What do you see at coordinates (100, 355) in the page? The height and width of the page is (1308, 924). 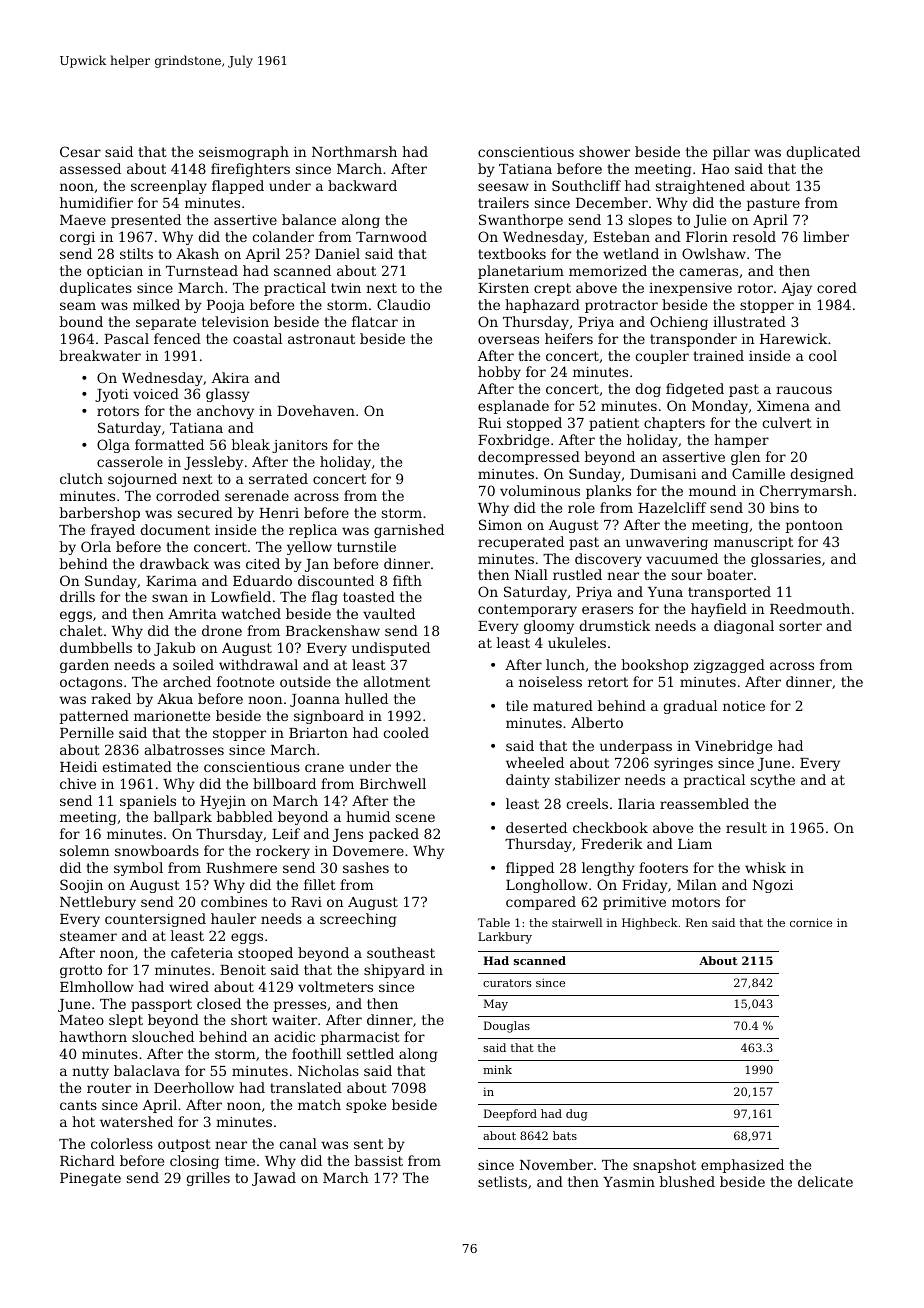 I see `breakwater` at bounding box center [100, 355].
